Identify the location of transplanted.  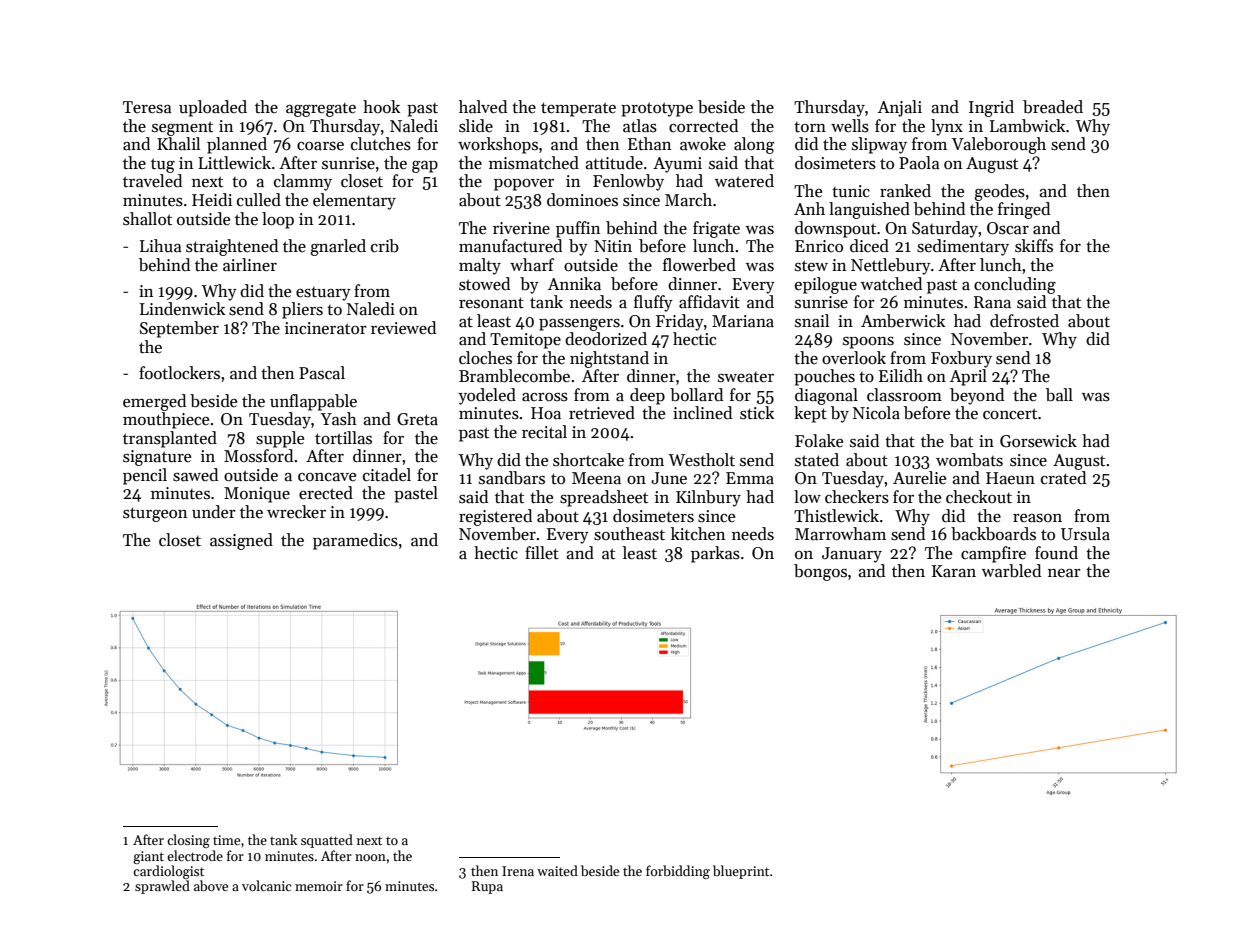
(170, 439).
